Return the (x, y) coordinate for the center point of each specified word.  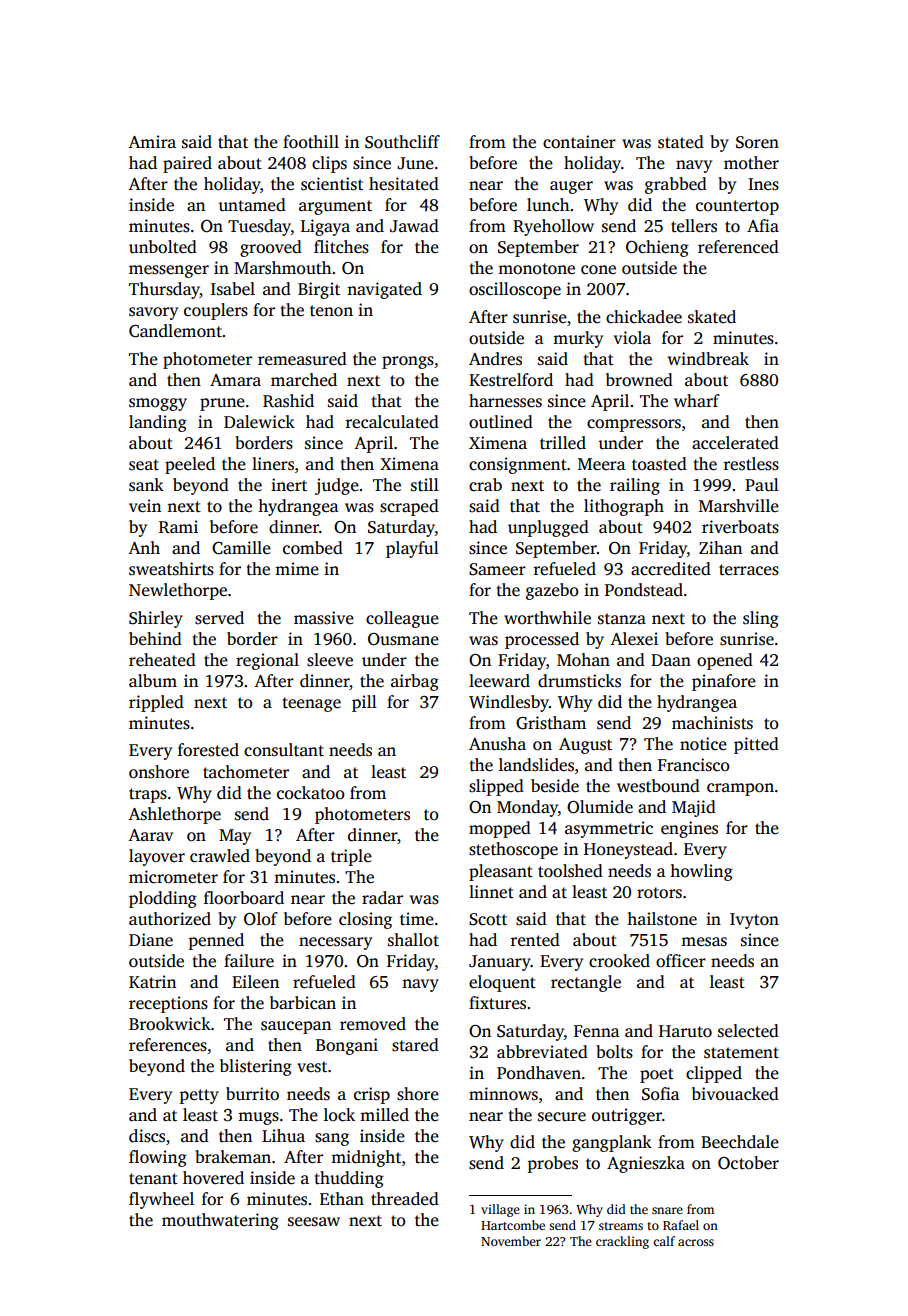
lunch (548, 205)
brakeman (233, 1156)
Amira (152, 141)
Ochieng (657, 248)
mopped (500, 829)
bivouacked (735, 1094)
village (500, 1210)
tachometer (246, 772)
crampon (740, 789)
